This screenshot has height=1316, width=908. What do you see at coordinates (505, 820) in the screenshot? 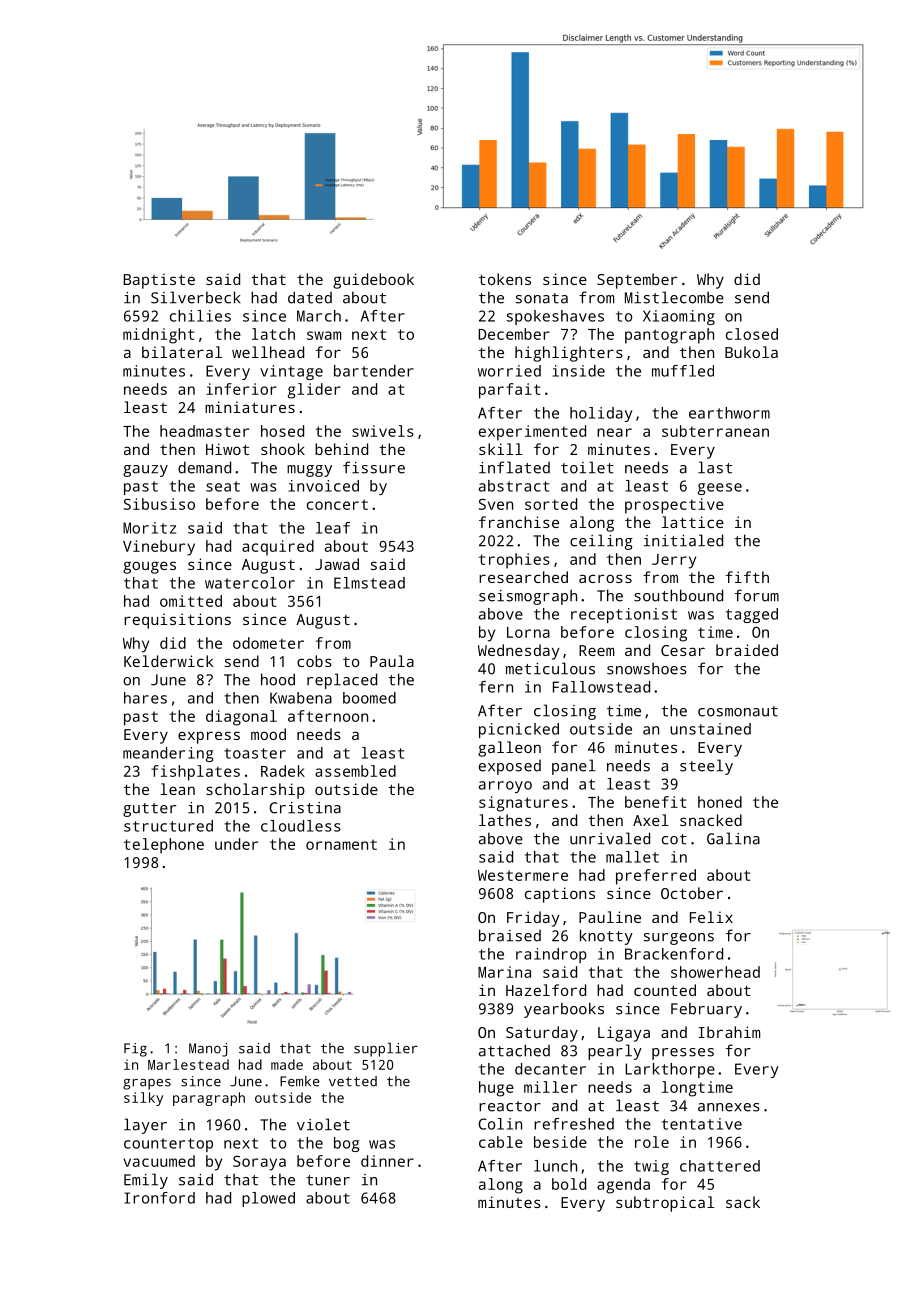
I see `lathes` at bounding box center [505, 820].
